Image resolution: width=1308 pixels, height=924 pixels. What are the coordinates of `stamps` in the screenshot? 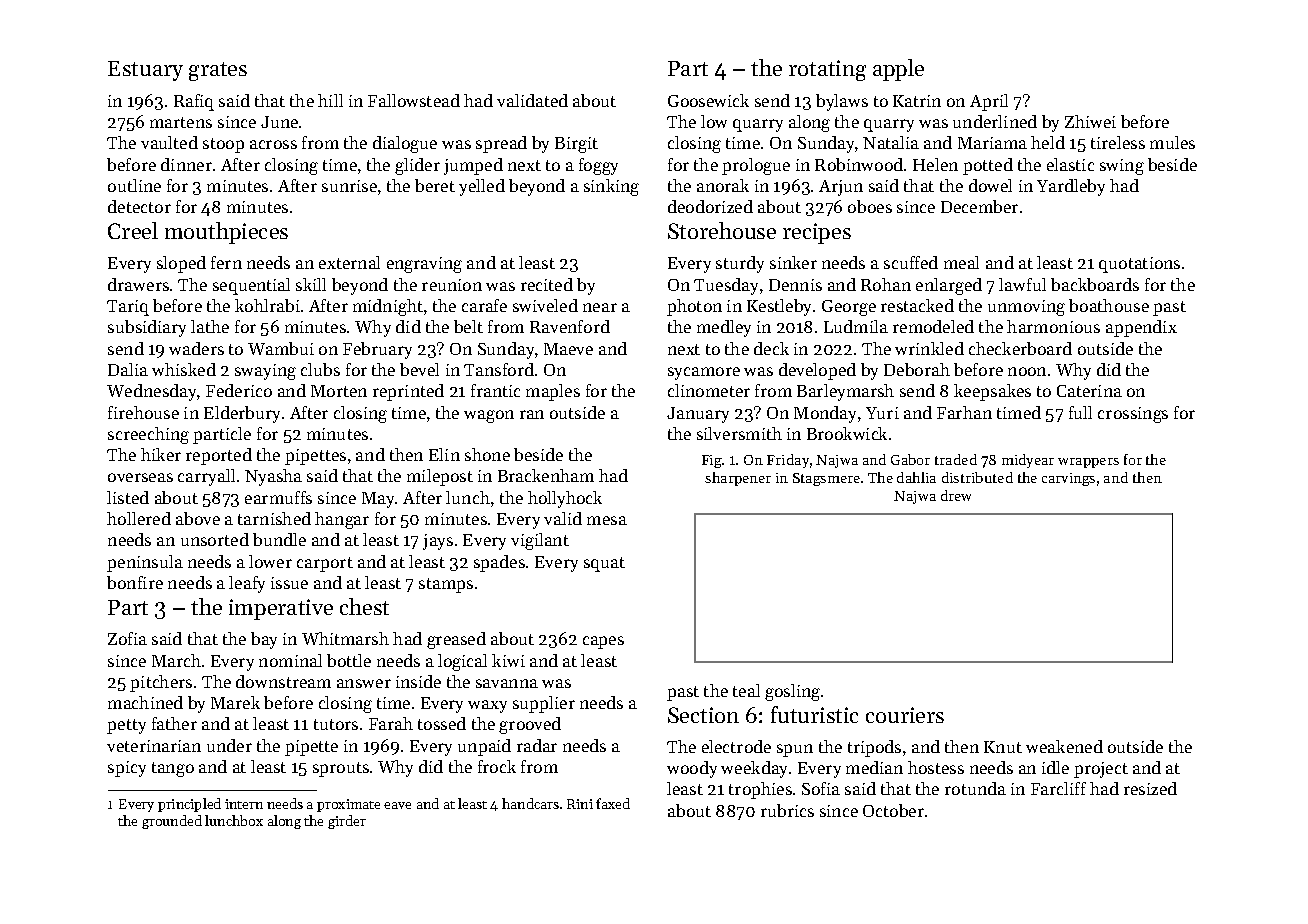 It's located at (446, 585).
